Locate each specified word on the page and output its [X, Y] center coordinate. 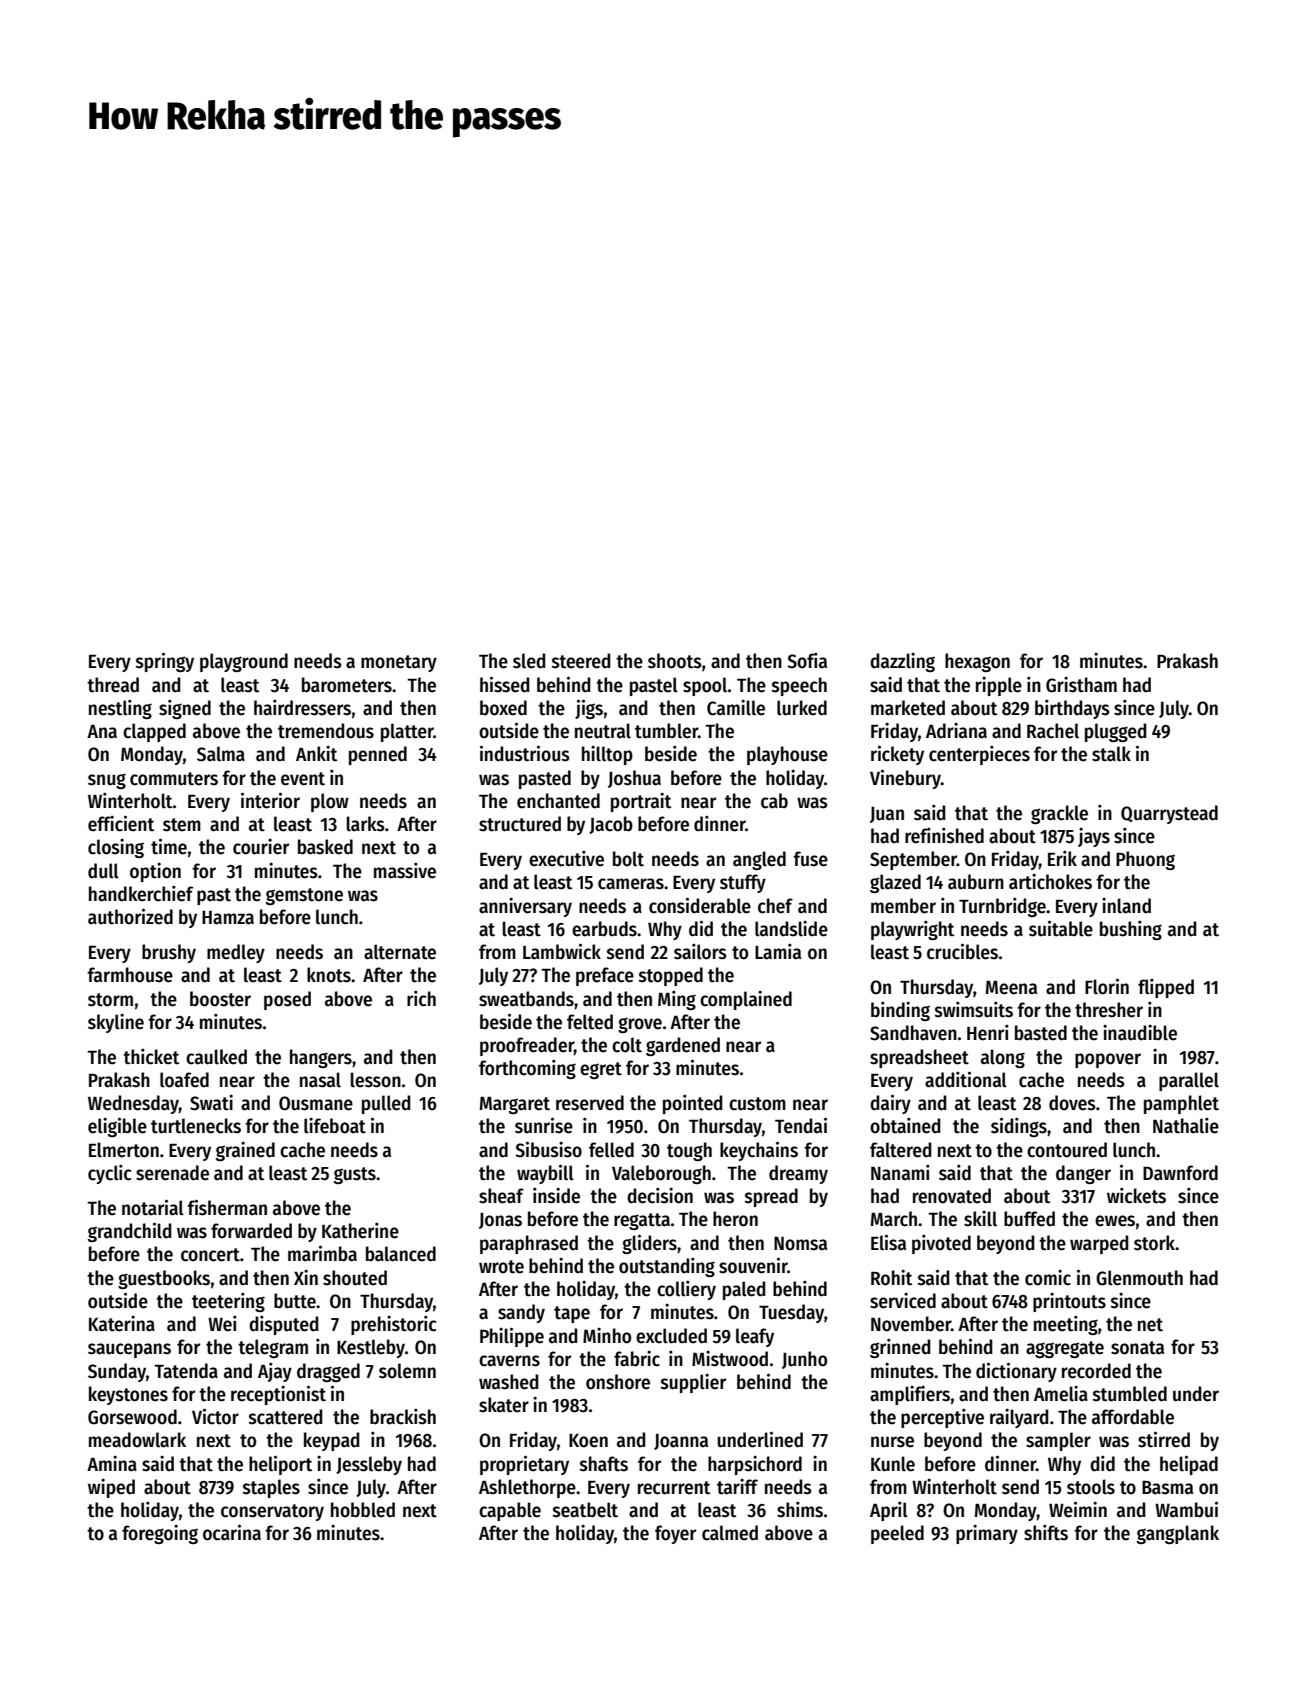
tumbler [666, 731]
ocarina [232, 1532]
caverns [509, 1361]
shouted [355, 1278]
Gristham [1081, 685]
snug [107, 781]
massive [405, 871]
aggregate [1065, 1349]
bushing [1131, 930]
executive [566, 859]
